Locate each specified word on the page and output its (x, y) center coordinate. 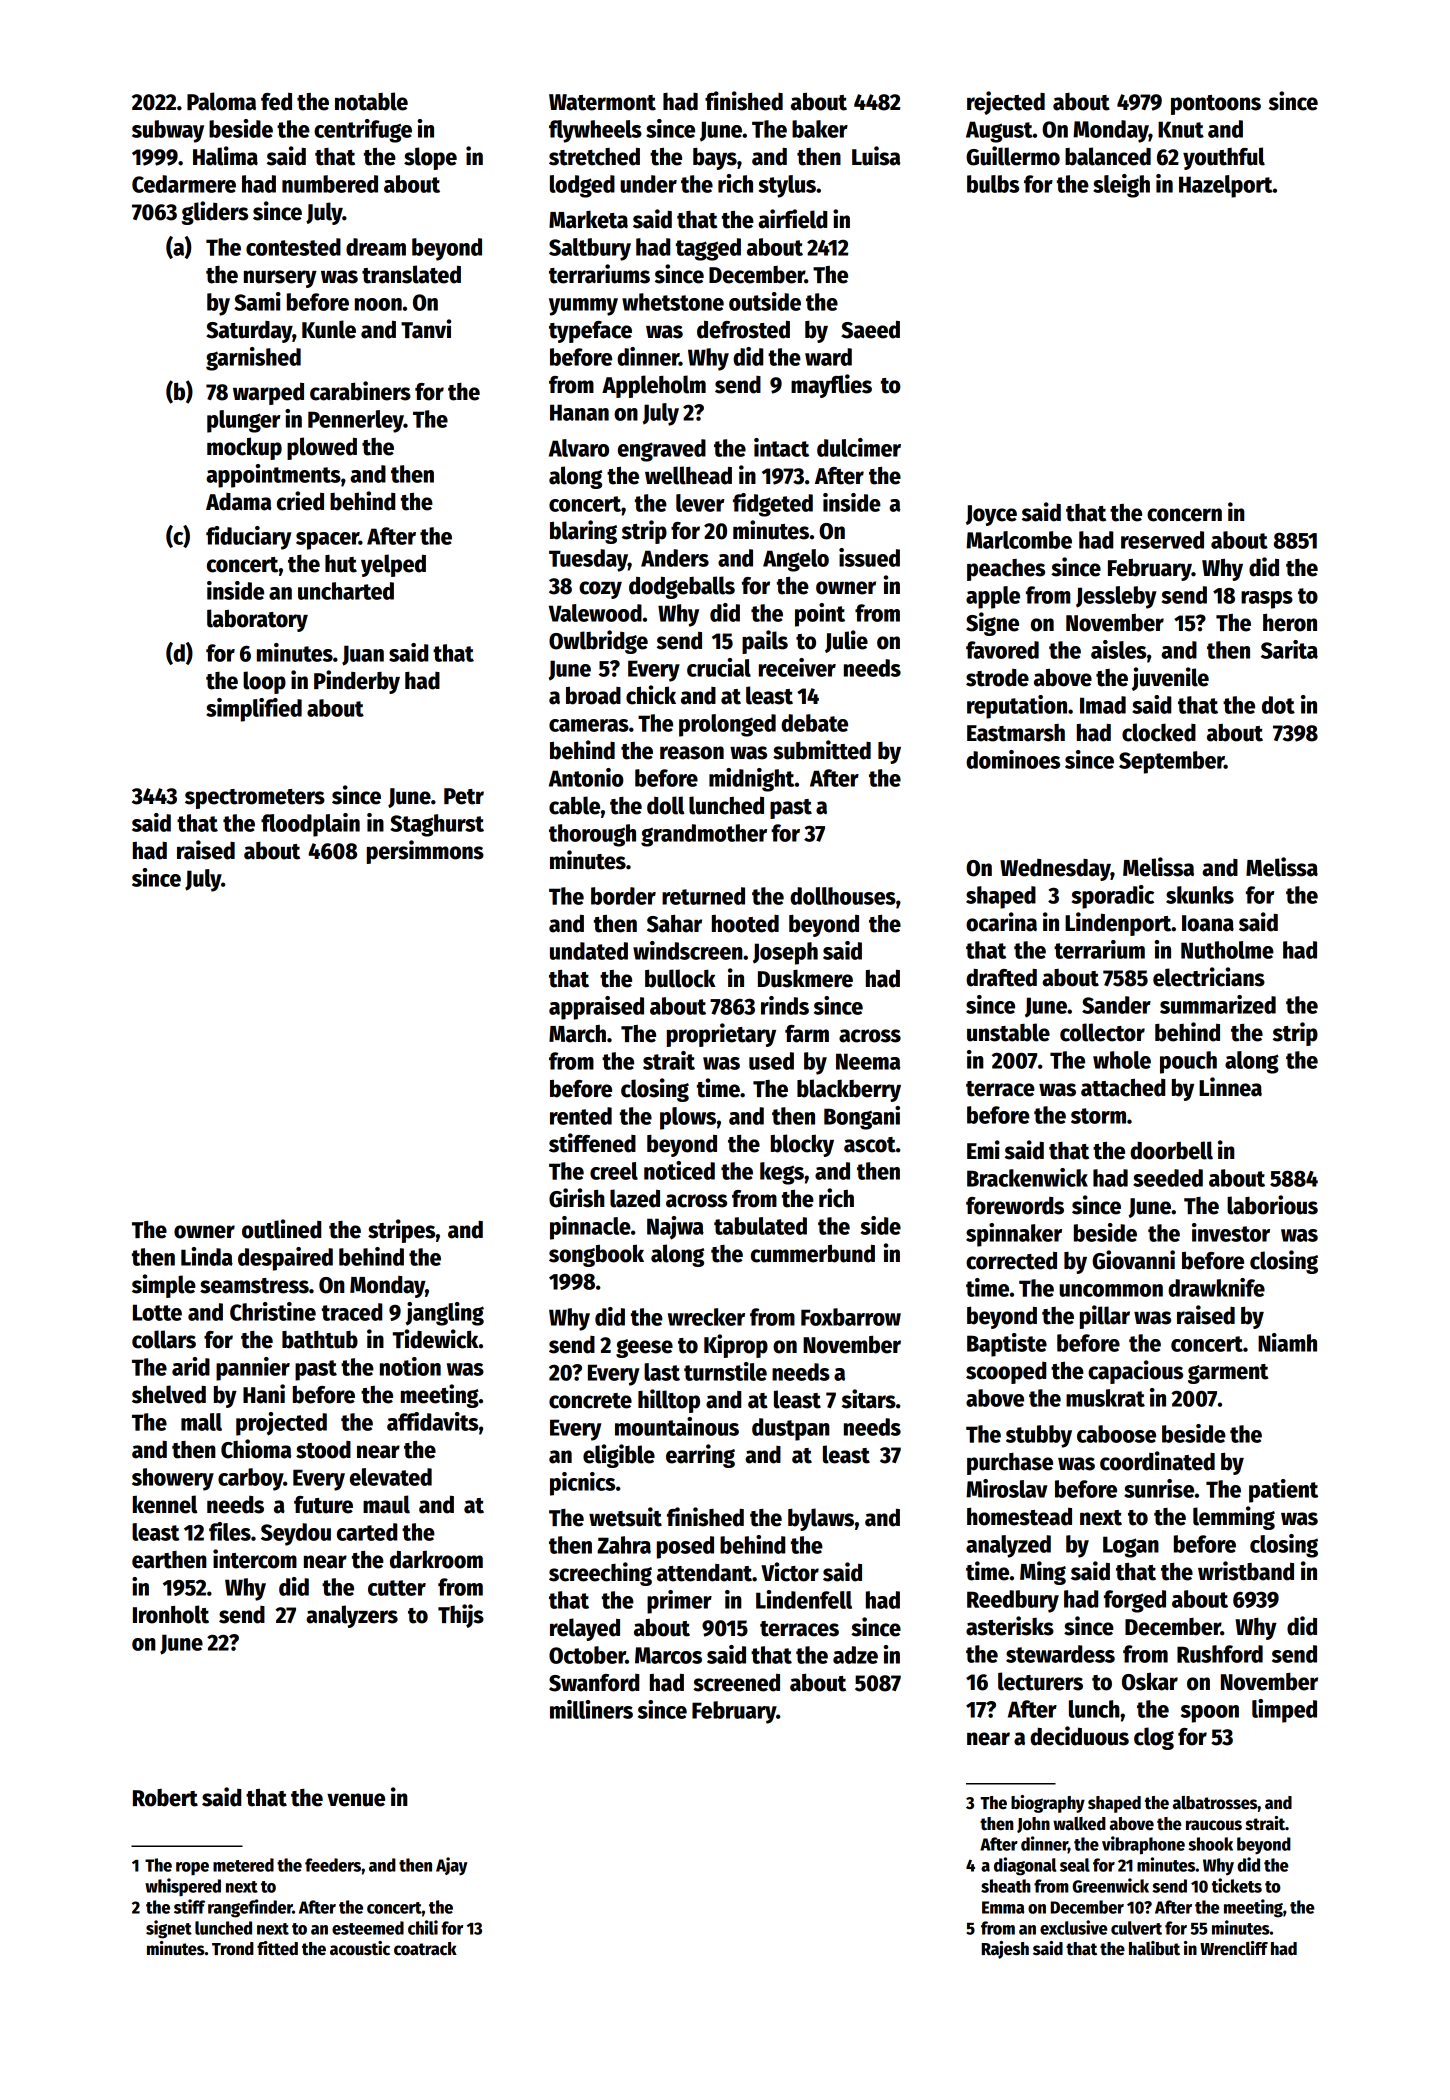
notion (410, 1366)
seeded (1168, 1178)
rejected (1006, 103)
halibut (1154, 1948)
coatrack (425, 1949)
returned (703, 896)
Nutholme (1227, 950)
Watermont (602, 102)
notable (371, 101)
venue (356, 1800)
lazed (635, 1198)
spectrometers (255, 799)
